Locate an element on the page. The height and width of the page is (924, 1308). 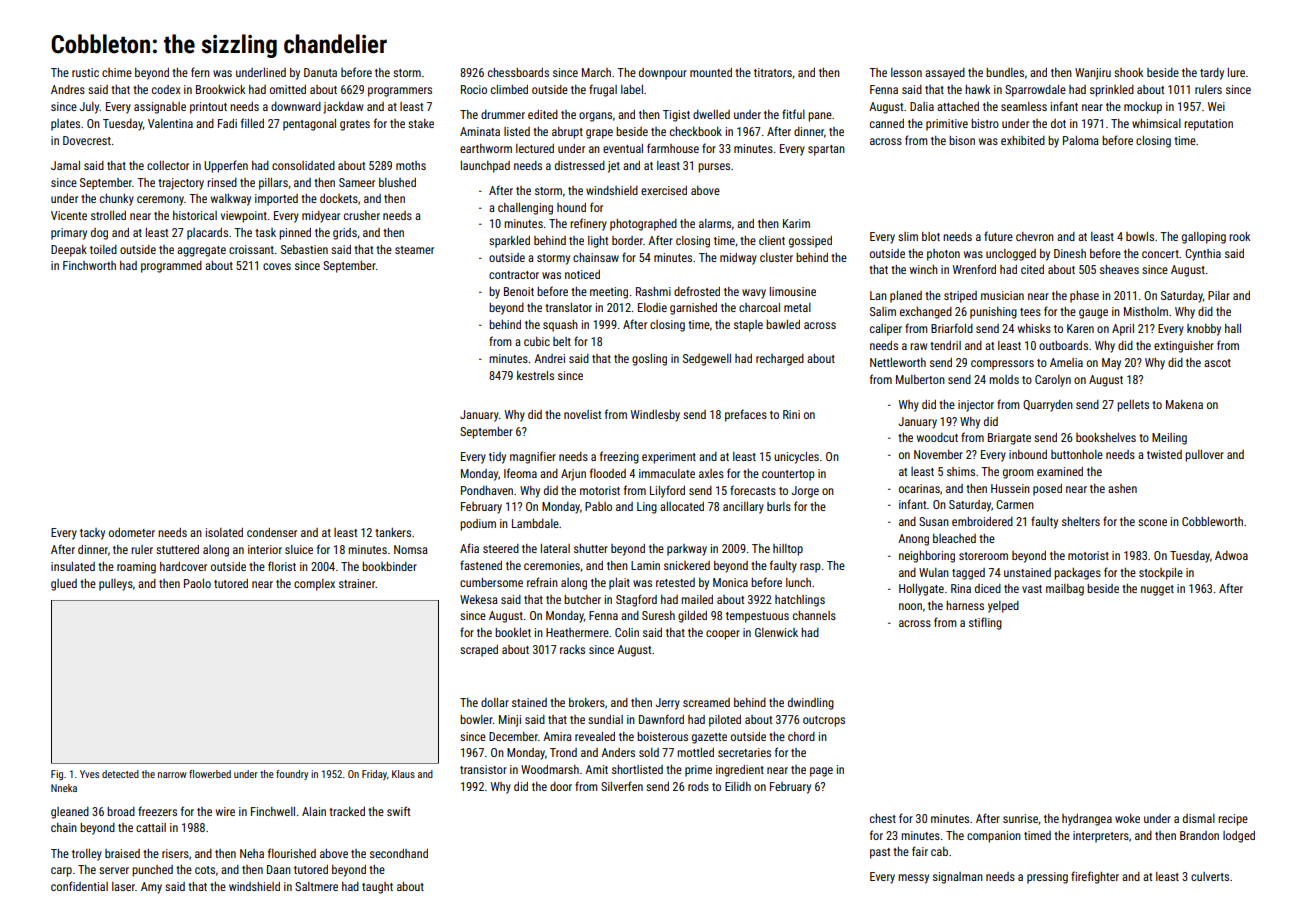
secondhand is located at coordinates (399, 853).
